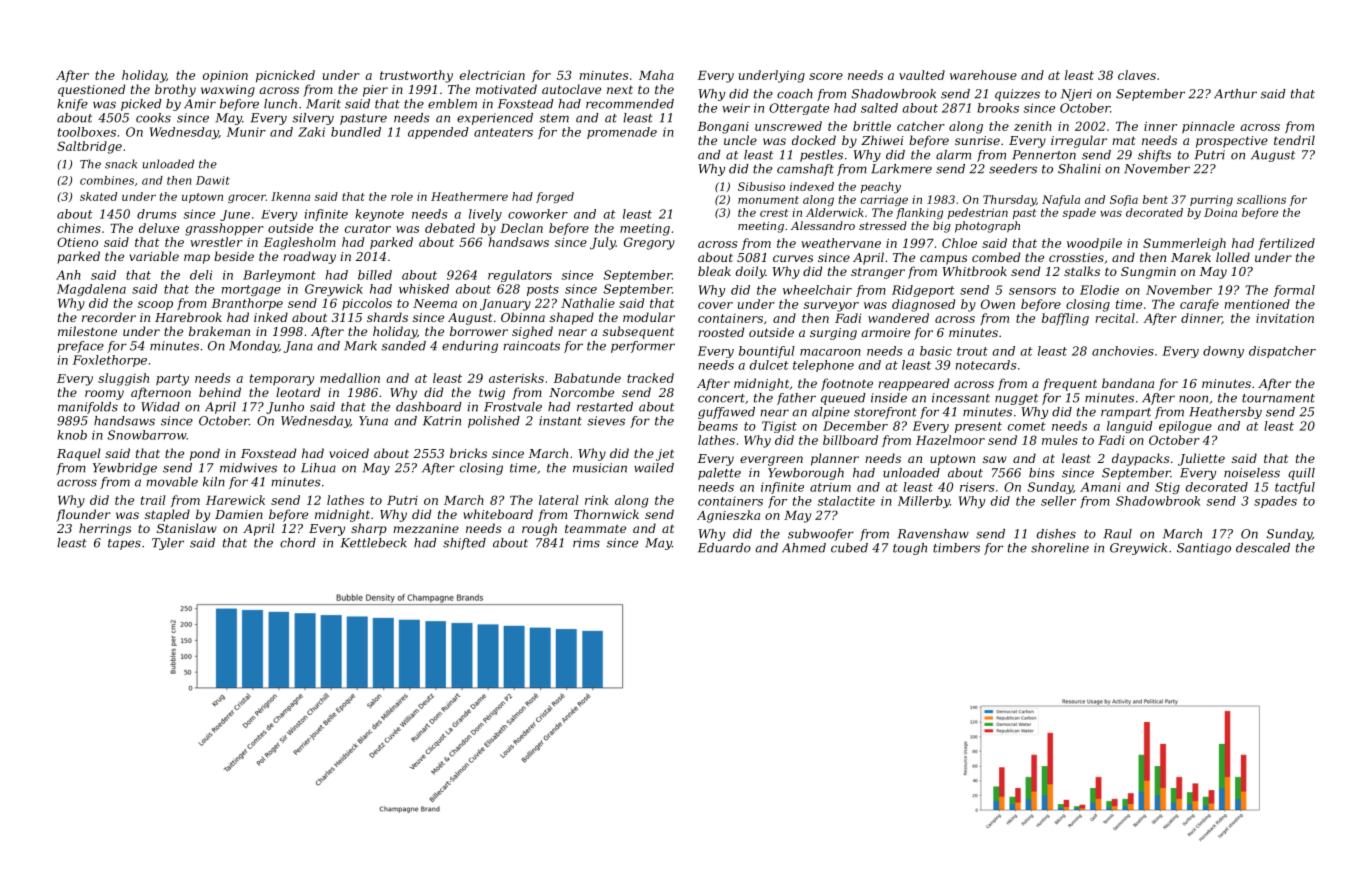  What do you see at coordinates (1076, 95) in the image?
I see `Njeri` at bounding box center [1076, 95].
